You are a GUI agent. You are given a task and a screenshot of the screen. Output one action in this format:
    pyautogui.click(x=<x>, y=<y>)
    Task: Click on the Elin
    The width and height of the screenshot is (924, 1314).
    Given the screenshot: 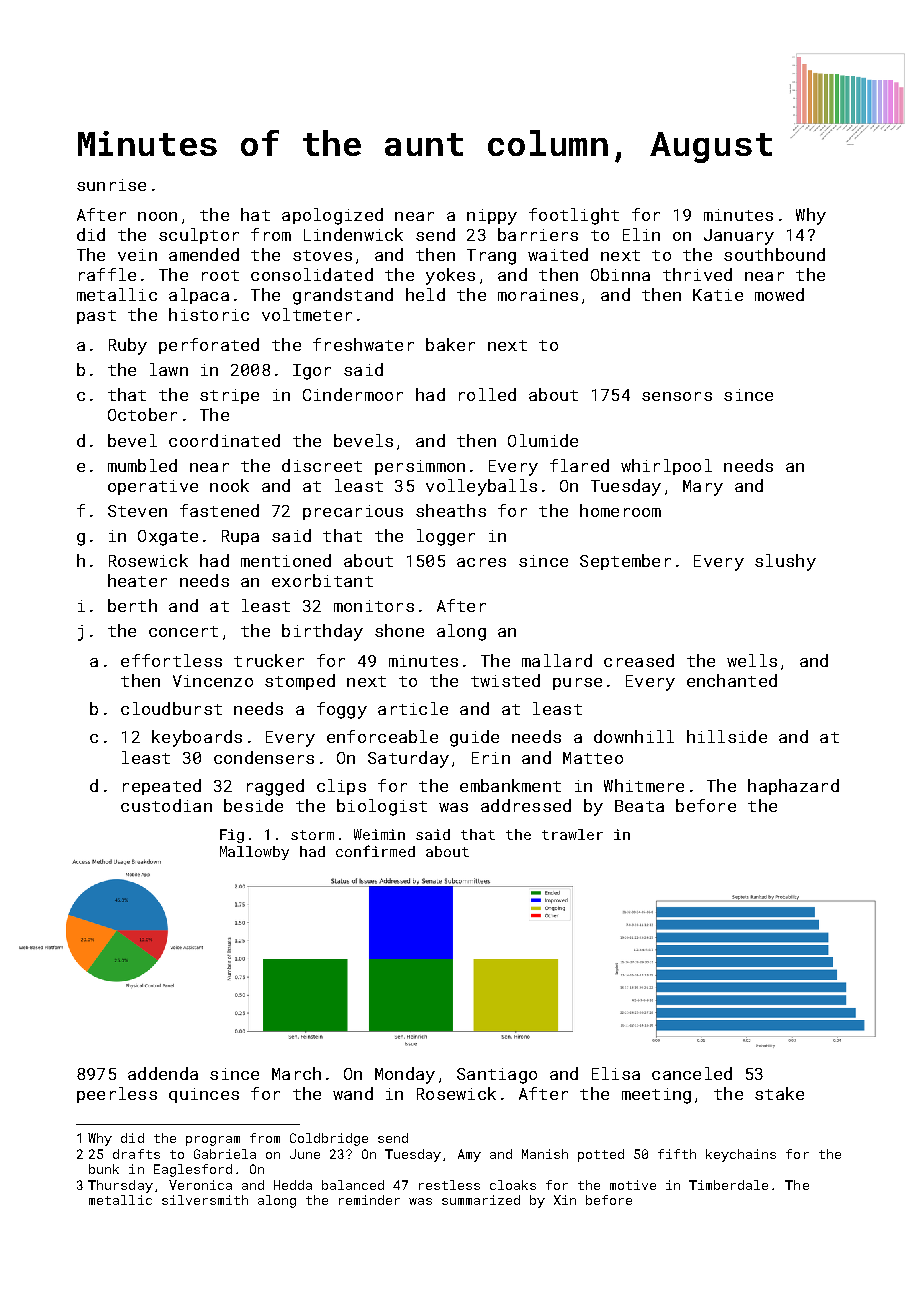 What is the action you would take?
    pyautogui.click(x=641, y=234)
